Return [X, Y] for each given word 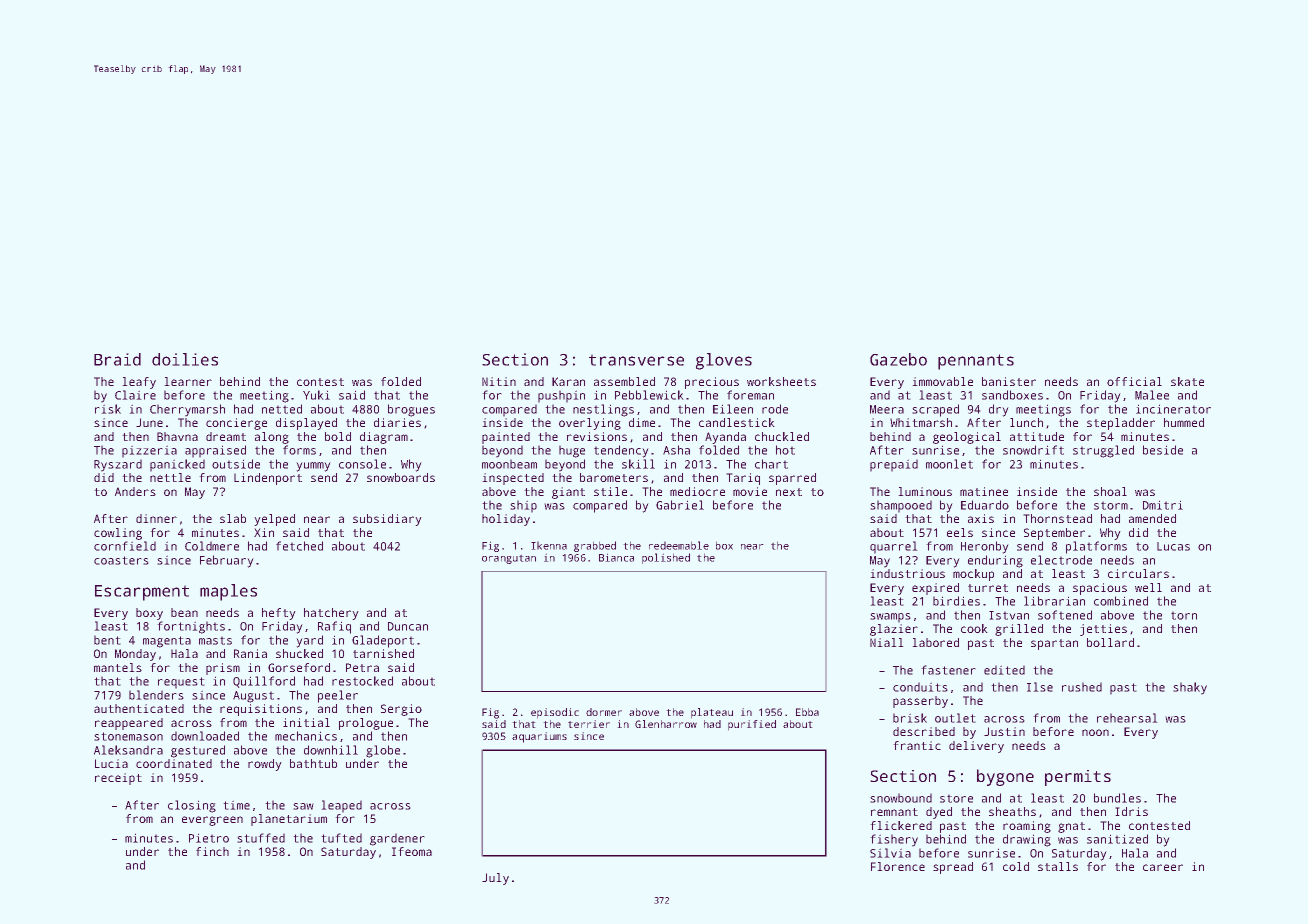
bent [107, 640]
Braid [117, 359]
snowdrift [1033, 450]
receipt [118, 779]
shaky [1190, 688]
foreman [750, 395]
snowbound [901, 798]
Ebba [807, 712]
